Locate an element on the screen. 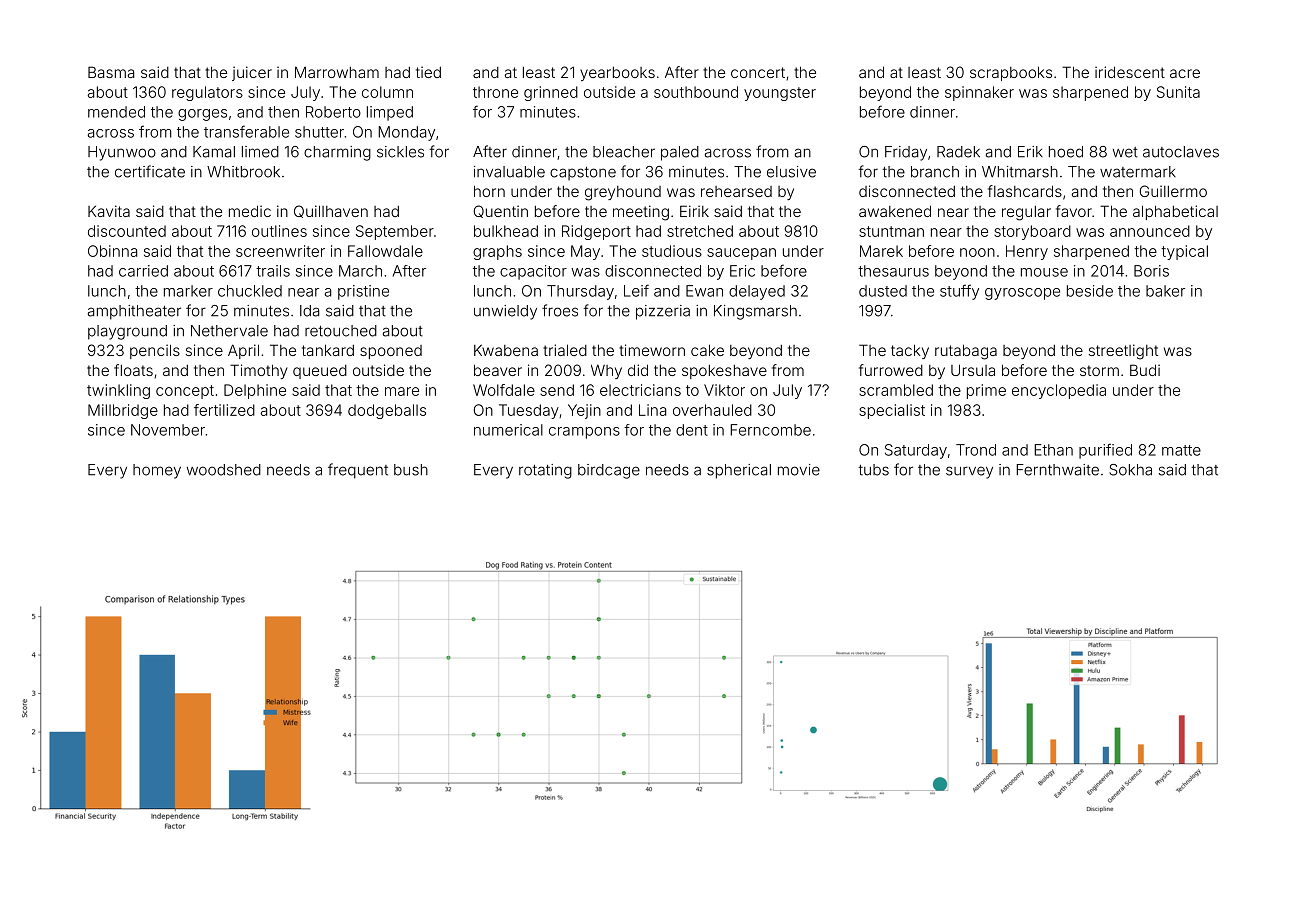 This screenshot has width=1308, height=924. branch is located at coordinates (935, 172).
